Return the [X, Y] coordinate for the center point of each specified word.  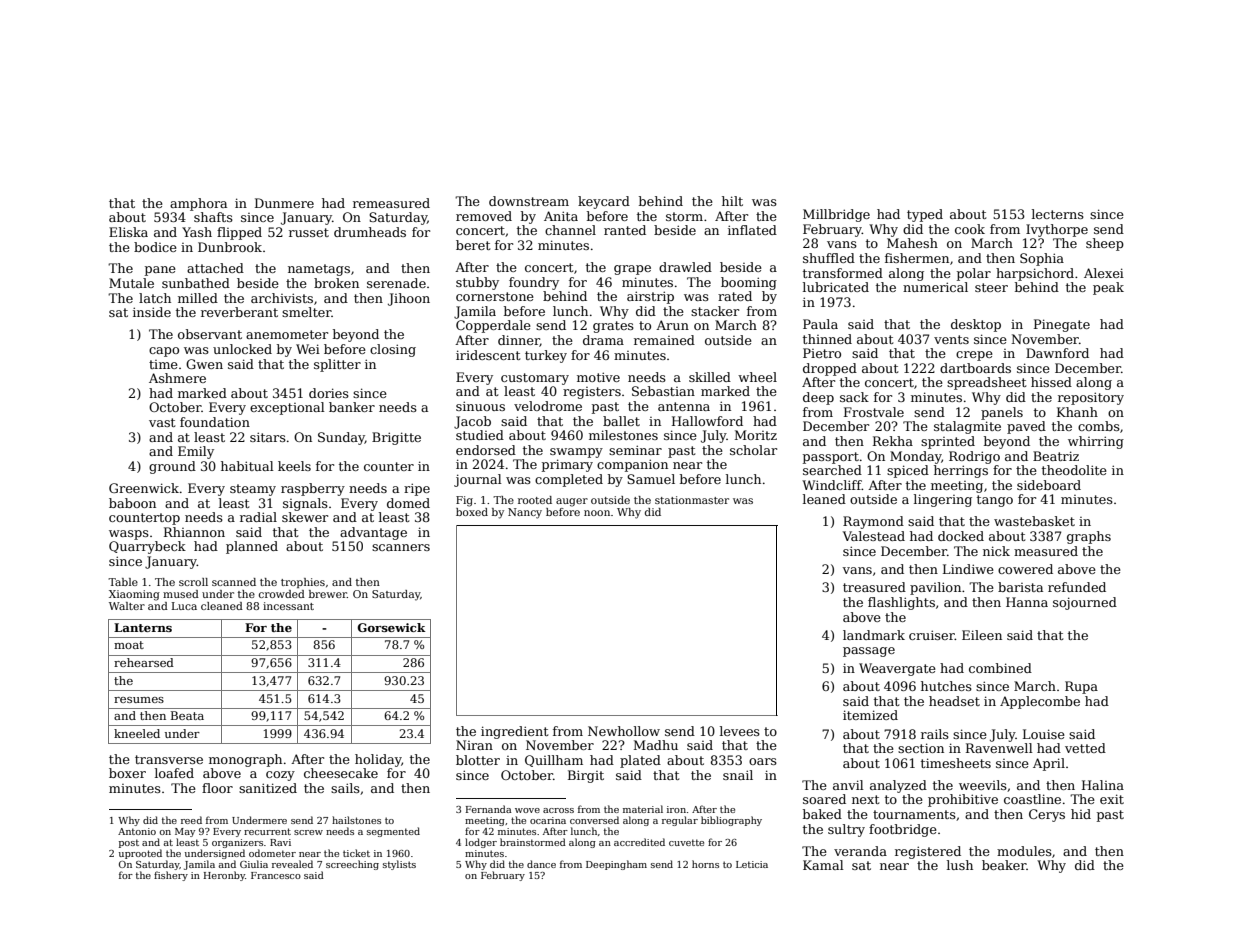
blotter [478, 760]
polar [974, 274]
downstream [529, 201]
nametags [319, 270]
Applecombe [1040, 702]
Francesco [276, 875]
